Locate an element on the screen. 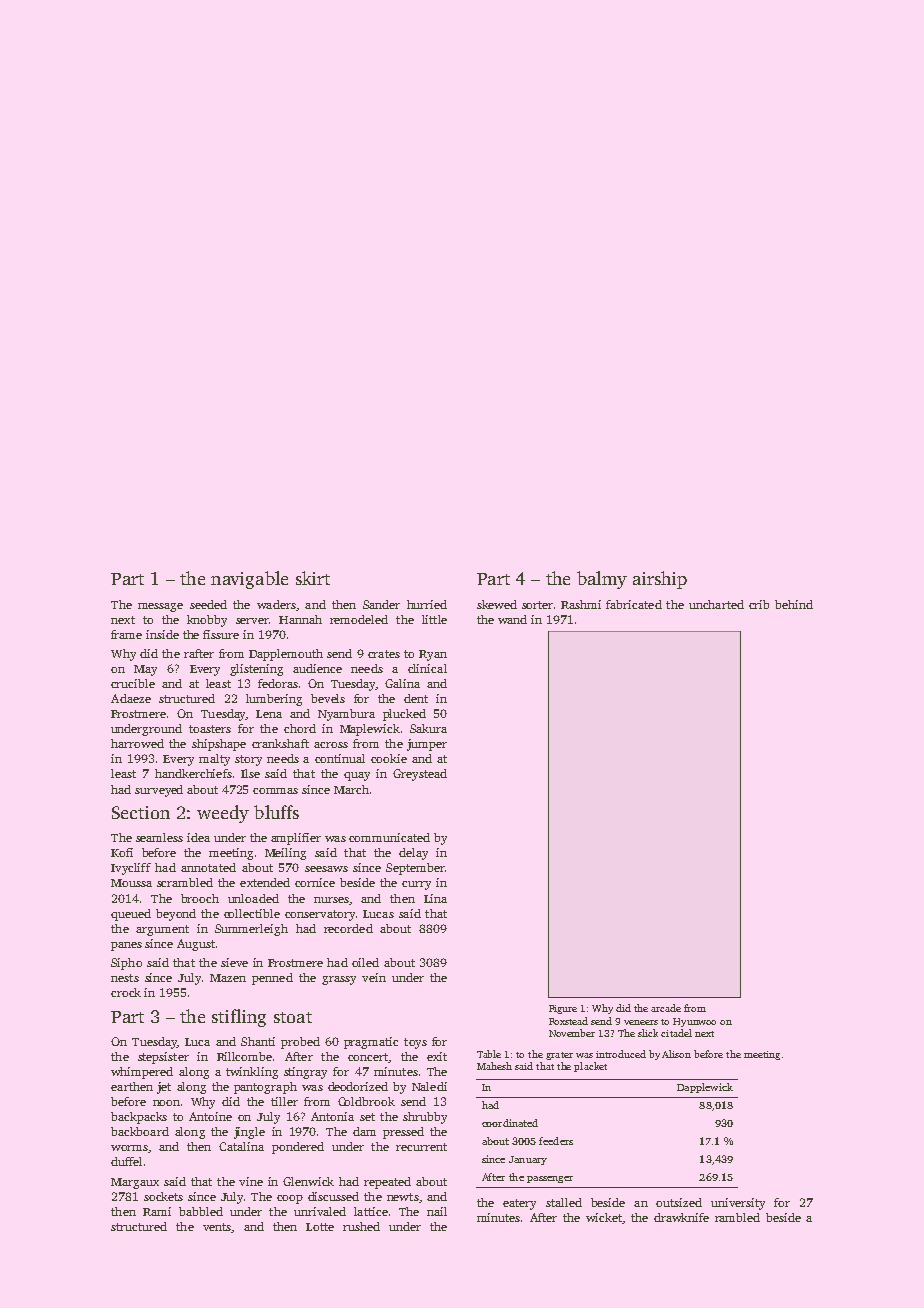 Image resolution: width=924 pixels, height=1308 pixels. May is located at coordinates (145, 670).
